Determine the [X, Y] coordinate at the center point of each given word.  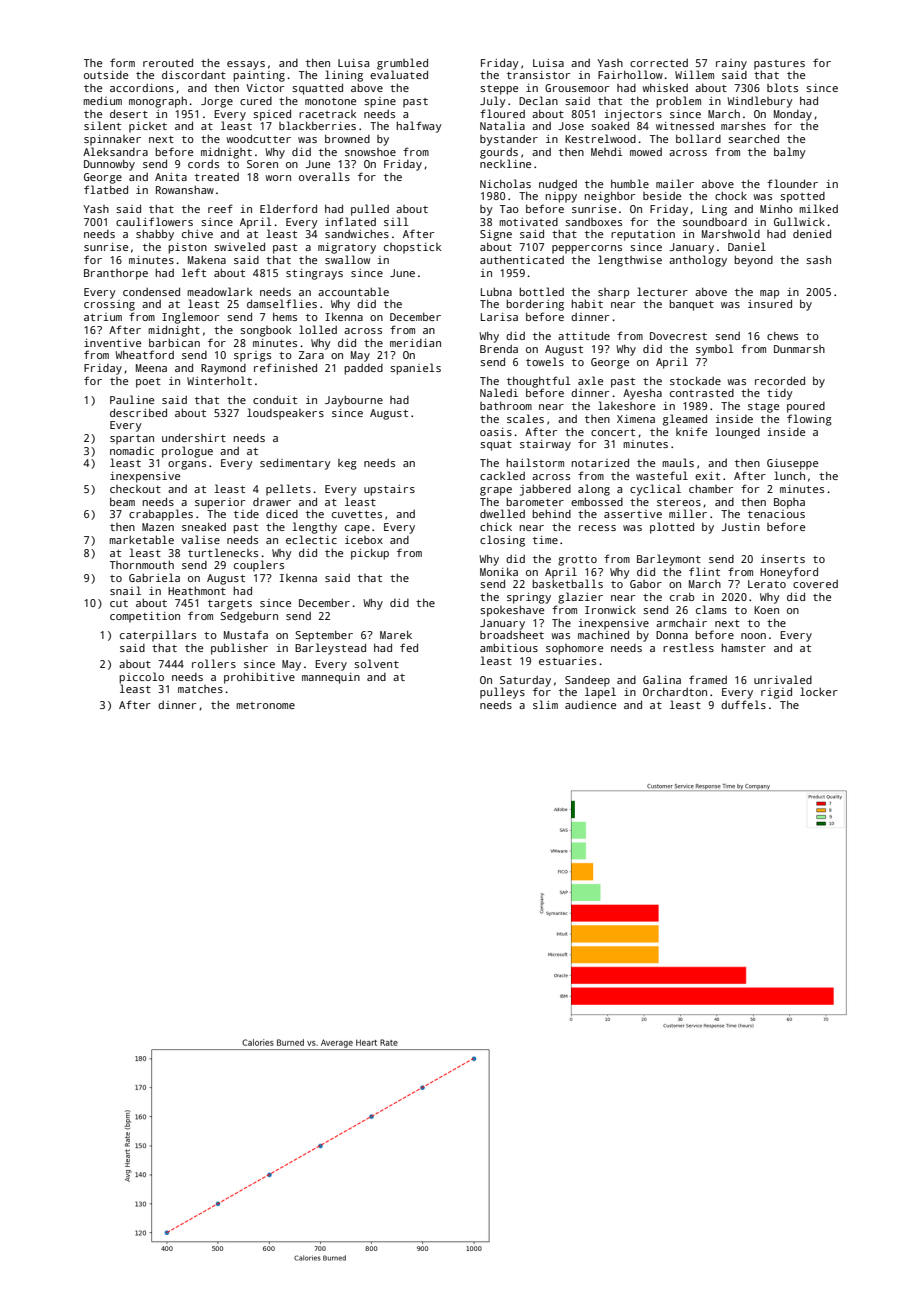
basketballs [567, 583]
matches [200, 689]
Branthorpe [116, 274]
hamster [743, 647]
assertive [633, 514]
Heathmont [197, 590]
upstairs [389, 490]
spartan [132, 440]
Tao [509, 209]
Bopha [789, 503]
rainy [731, 64]
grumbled [402, 64]
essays [246, 65]
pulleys [502, 693]
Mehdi [607, 151]
